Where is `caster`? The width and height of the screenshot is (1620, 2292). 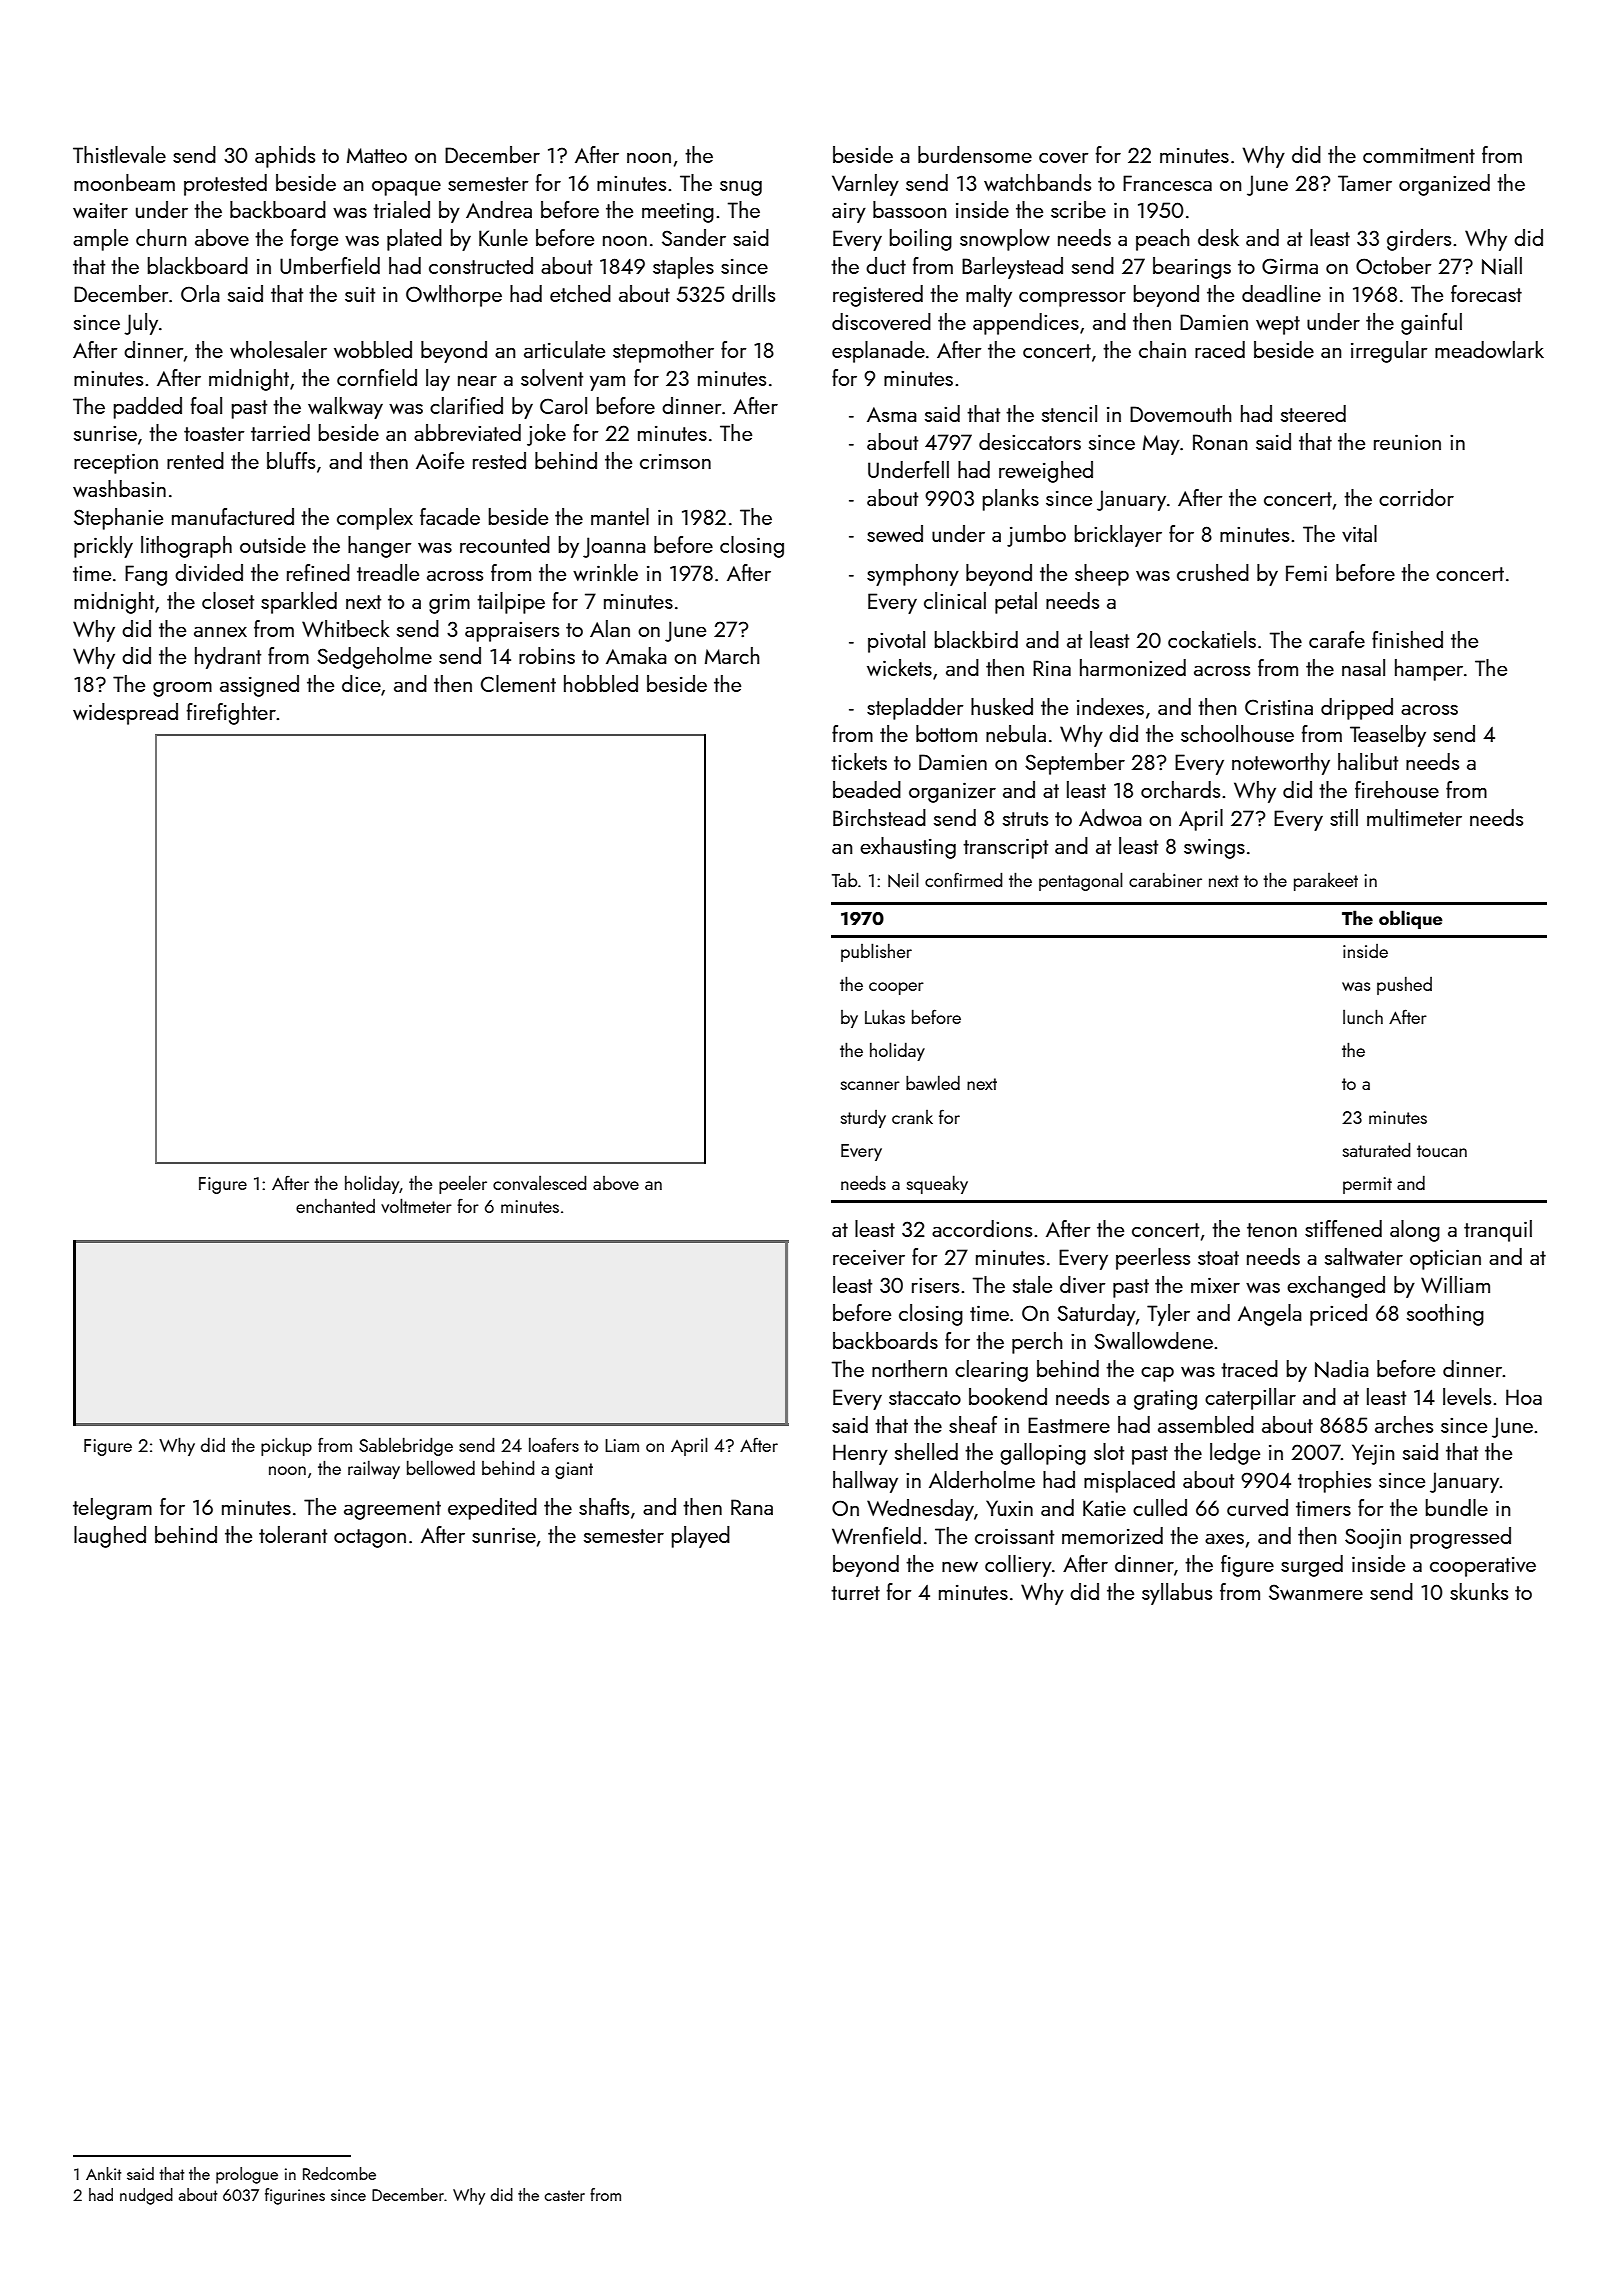
caster is located at coordinates (565, 2195).
